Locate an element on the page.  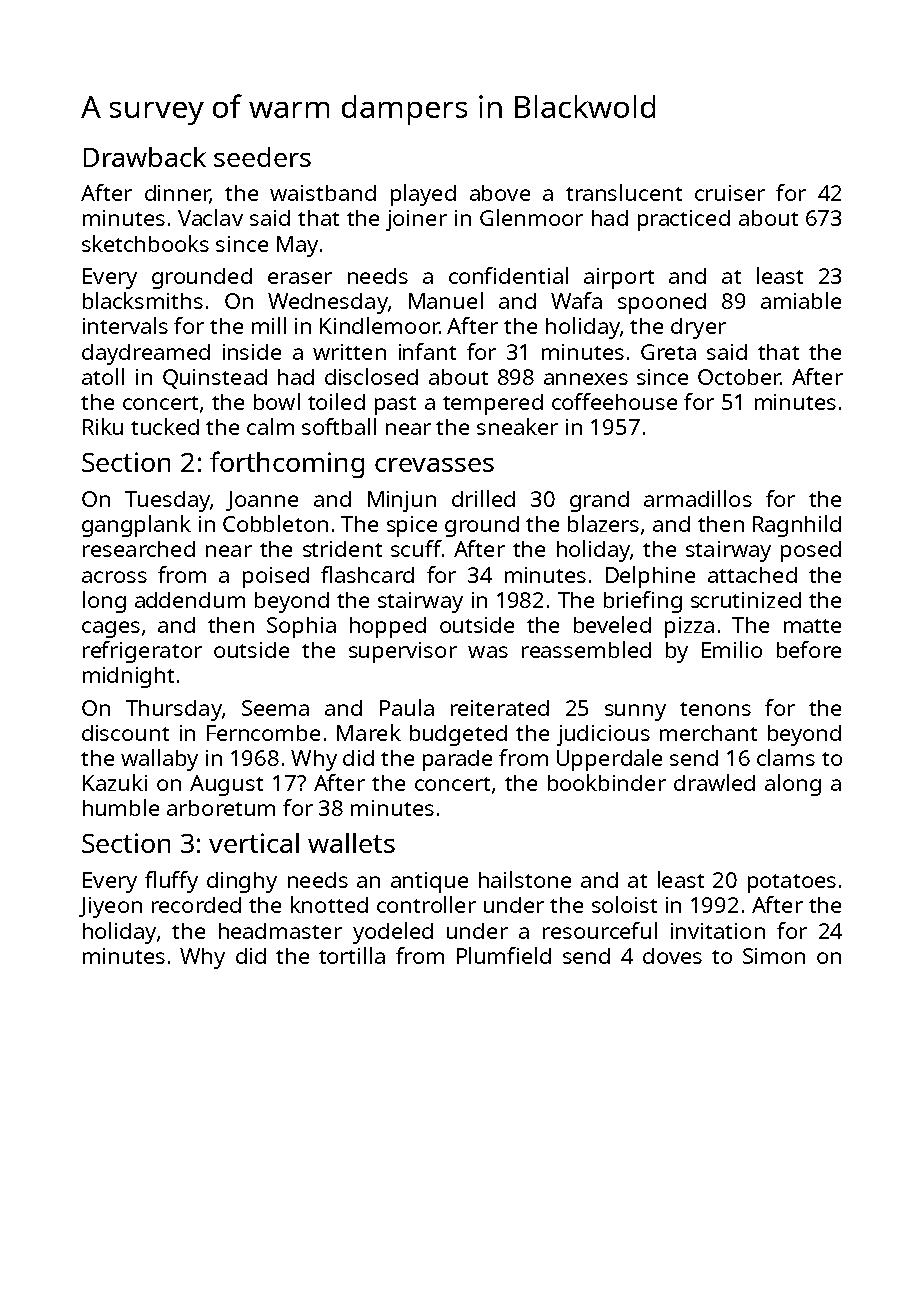
Wednesday is located at coordinates (328, 303).
